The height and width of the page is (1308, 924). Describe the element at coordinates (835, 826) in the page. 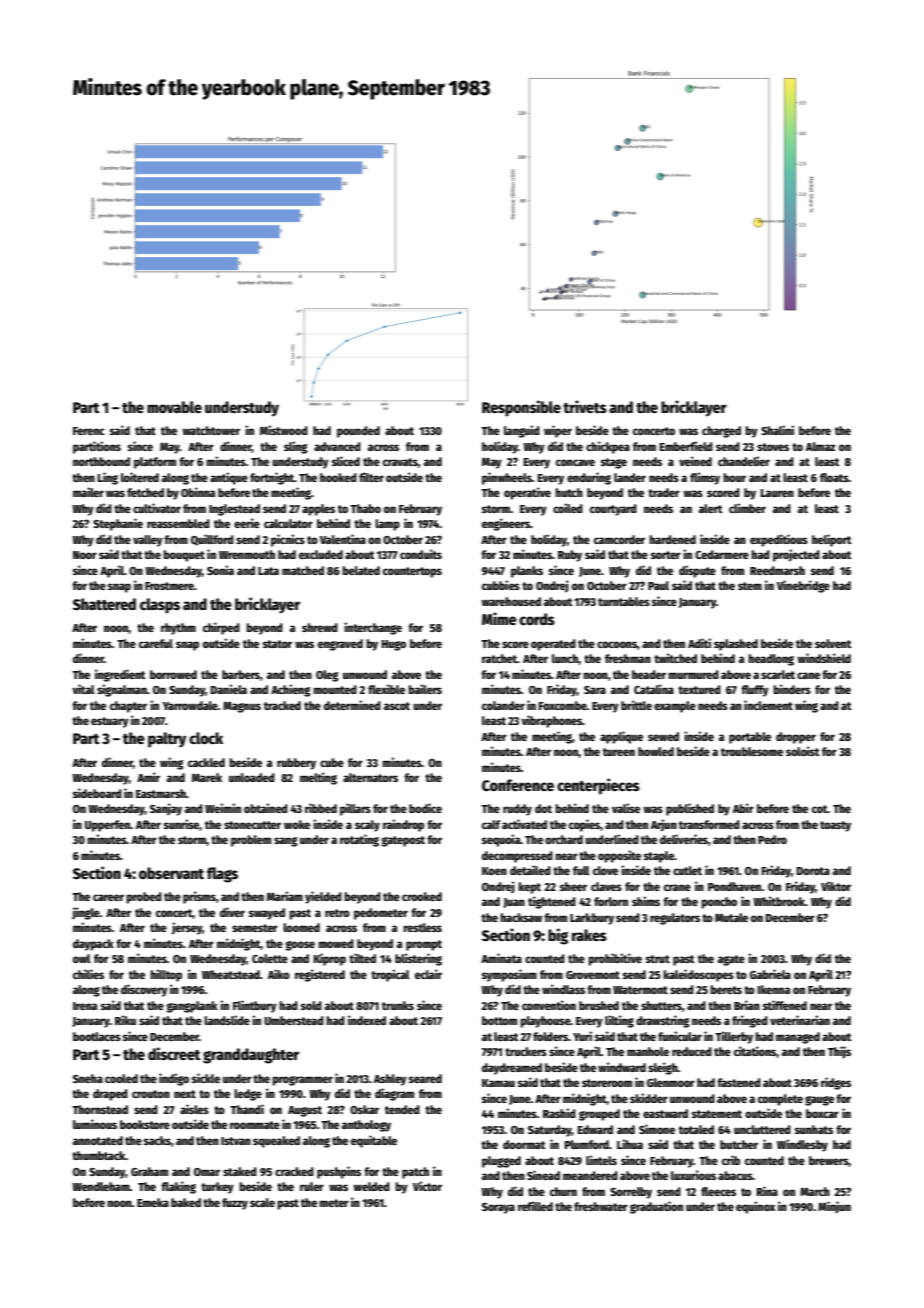

I see `toasty` at that location.
